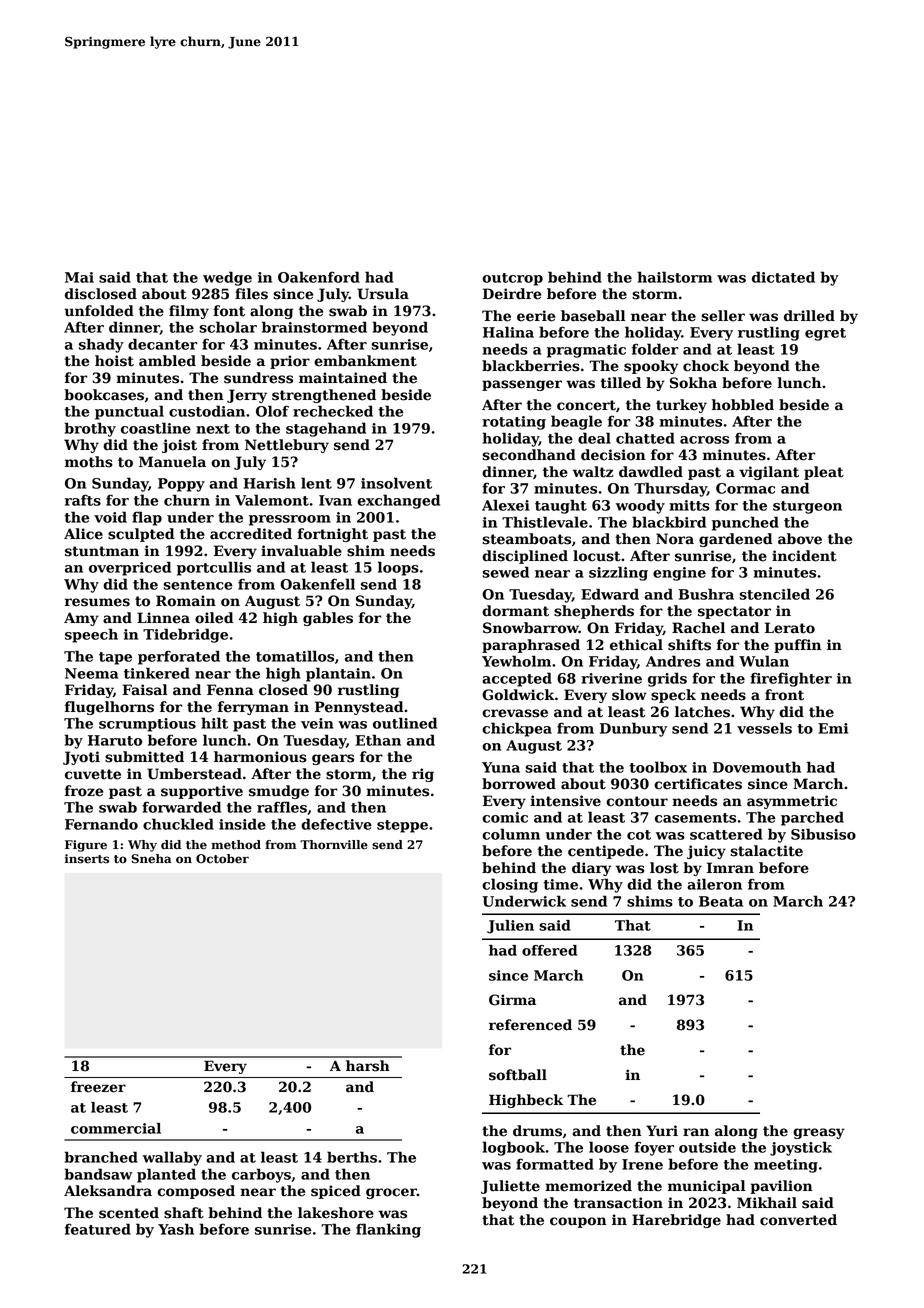 Image resolution: width=924 pixels, height=1308 pixels. What do you see at coordinates (689, 645) in the image?
I see `shifts` at bounding box center [689, 645].
